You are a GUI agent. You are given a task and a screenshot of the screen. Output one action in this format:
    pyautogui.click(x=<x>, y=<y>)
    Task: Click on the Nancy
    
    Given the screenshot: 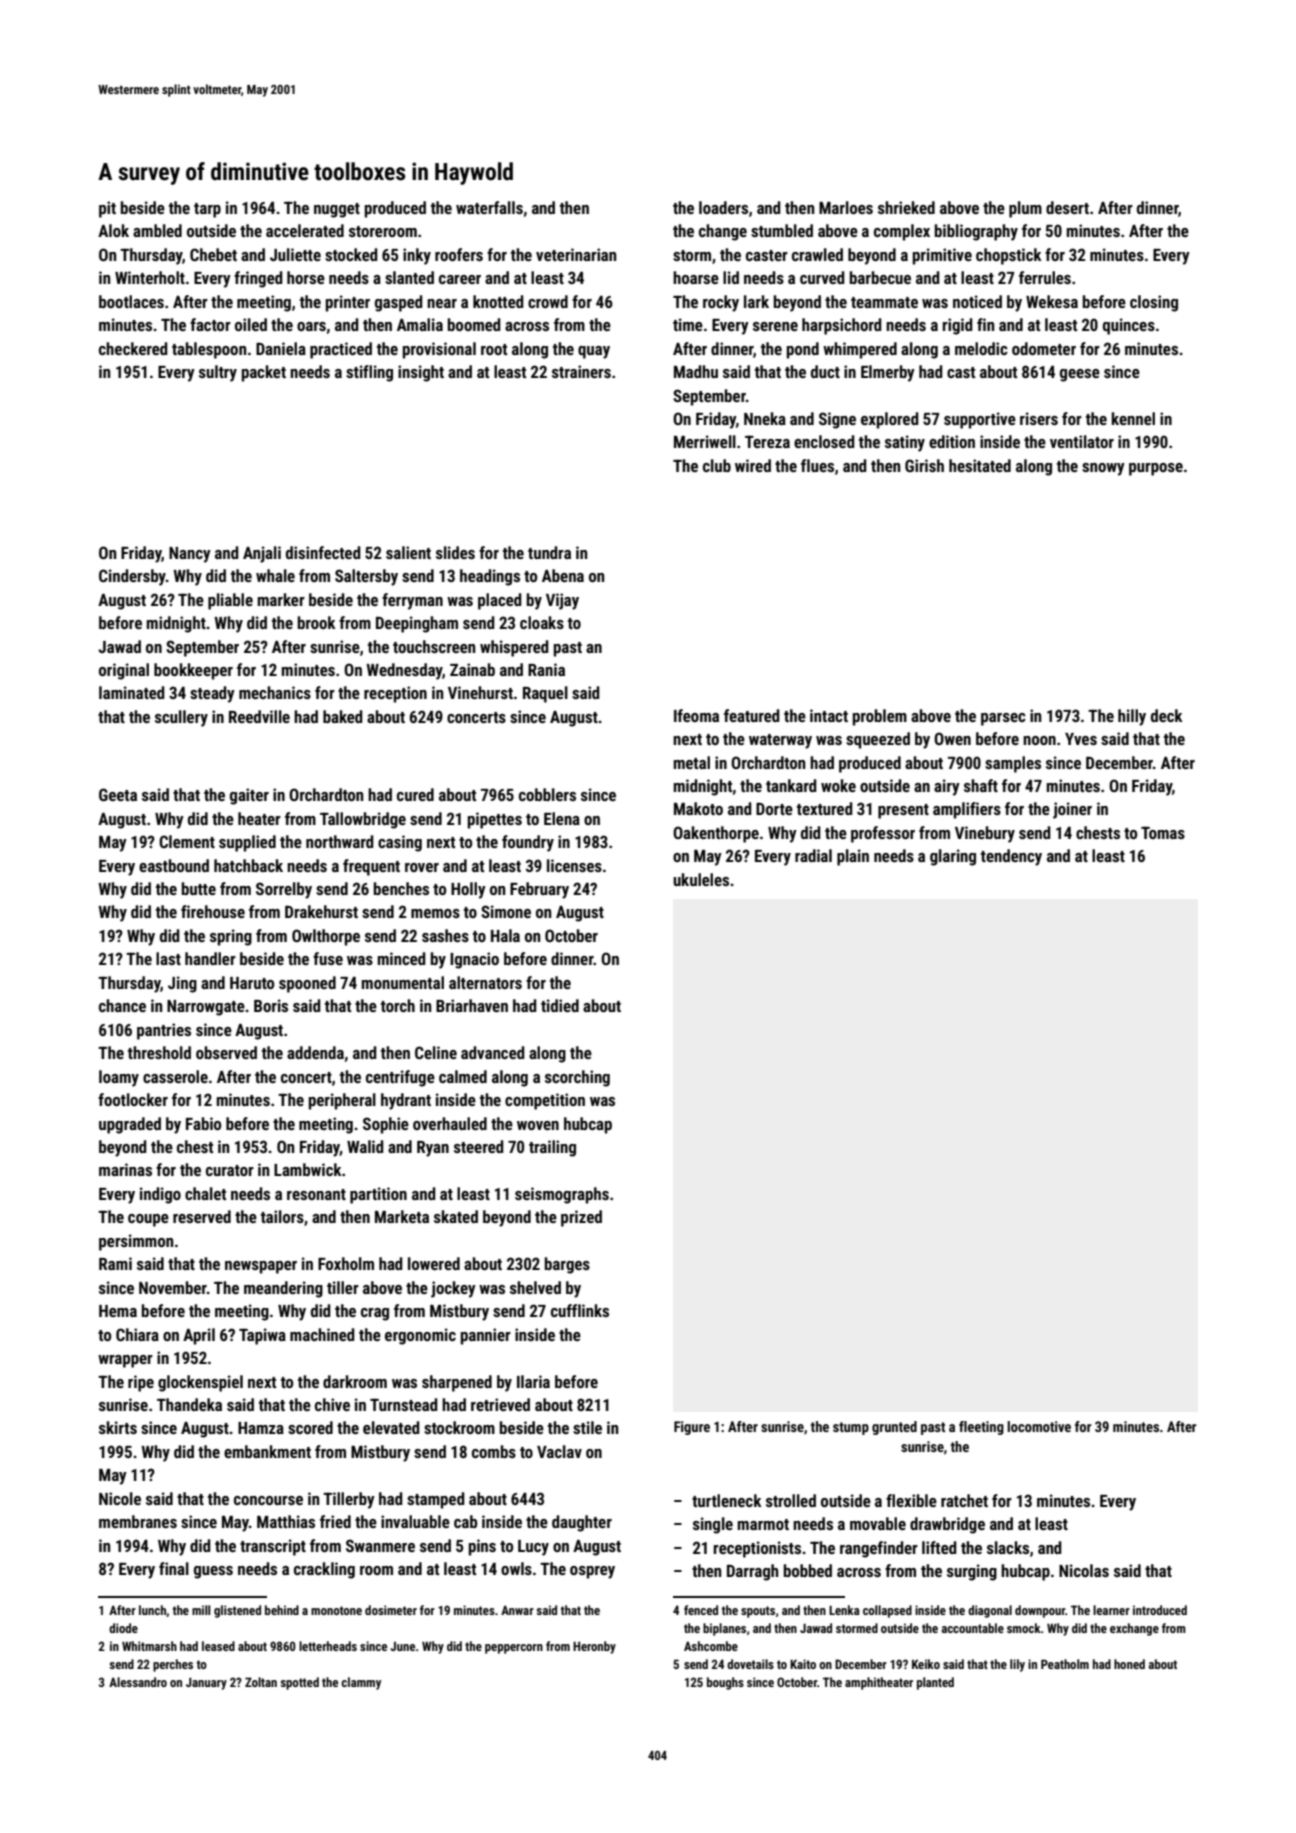 What is the action you would take?
    pyautogui.click(x=190, y=555)
